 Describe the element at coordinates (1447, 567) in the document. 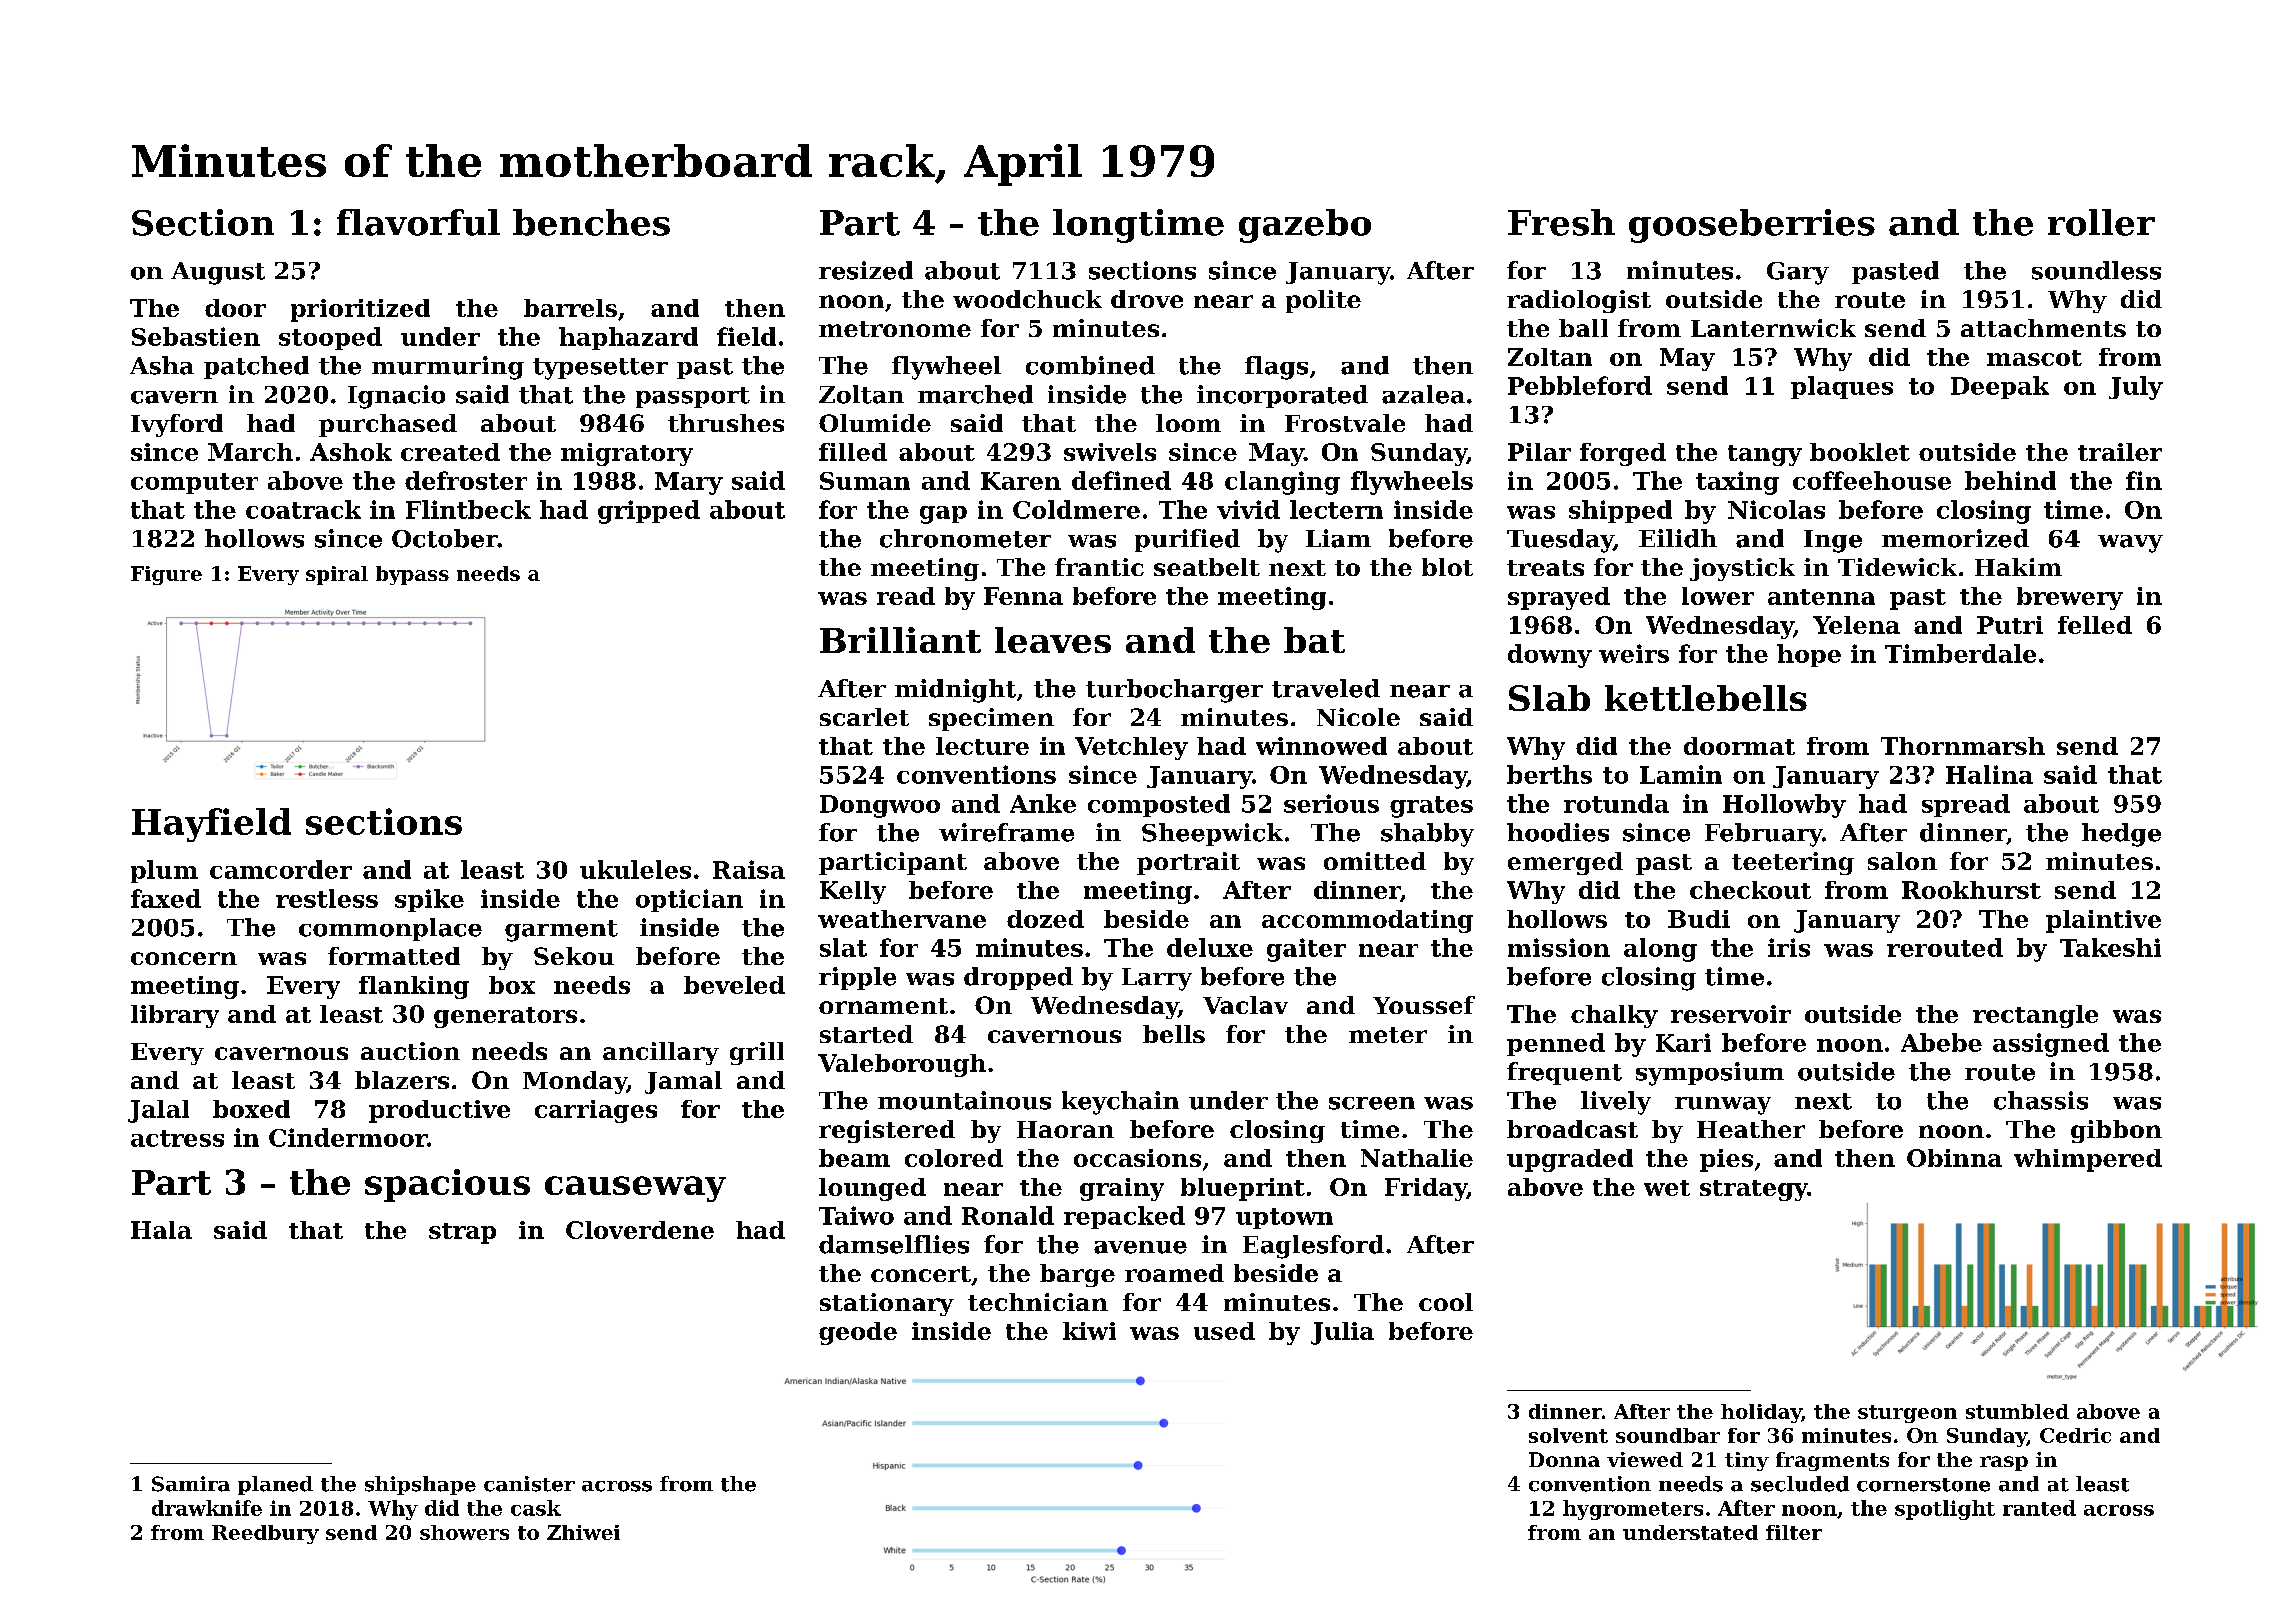

I see `blot` at that location.
